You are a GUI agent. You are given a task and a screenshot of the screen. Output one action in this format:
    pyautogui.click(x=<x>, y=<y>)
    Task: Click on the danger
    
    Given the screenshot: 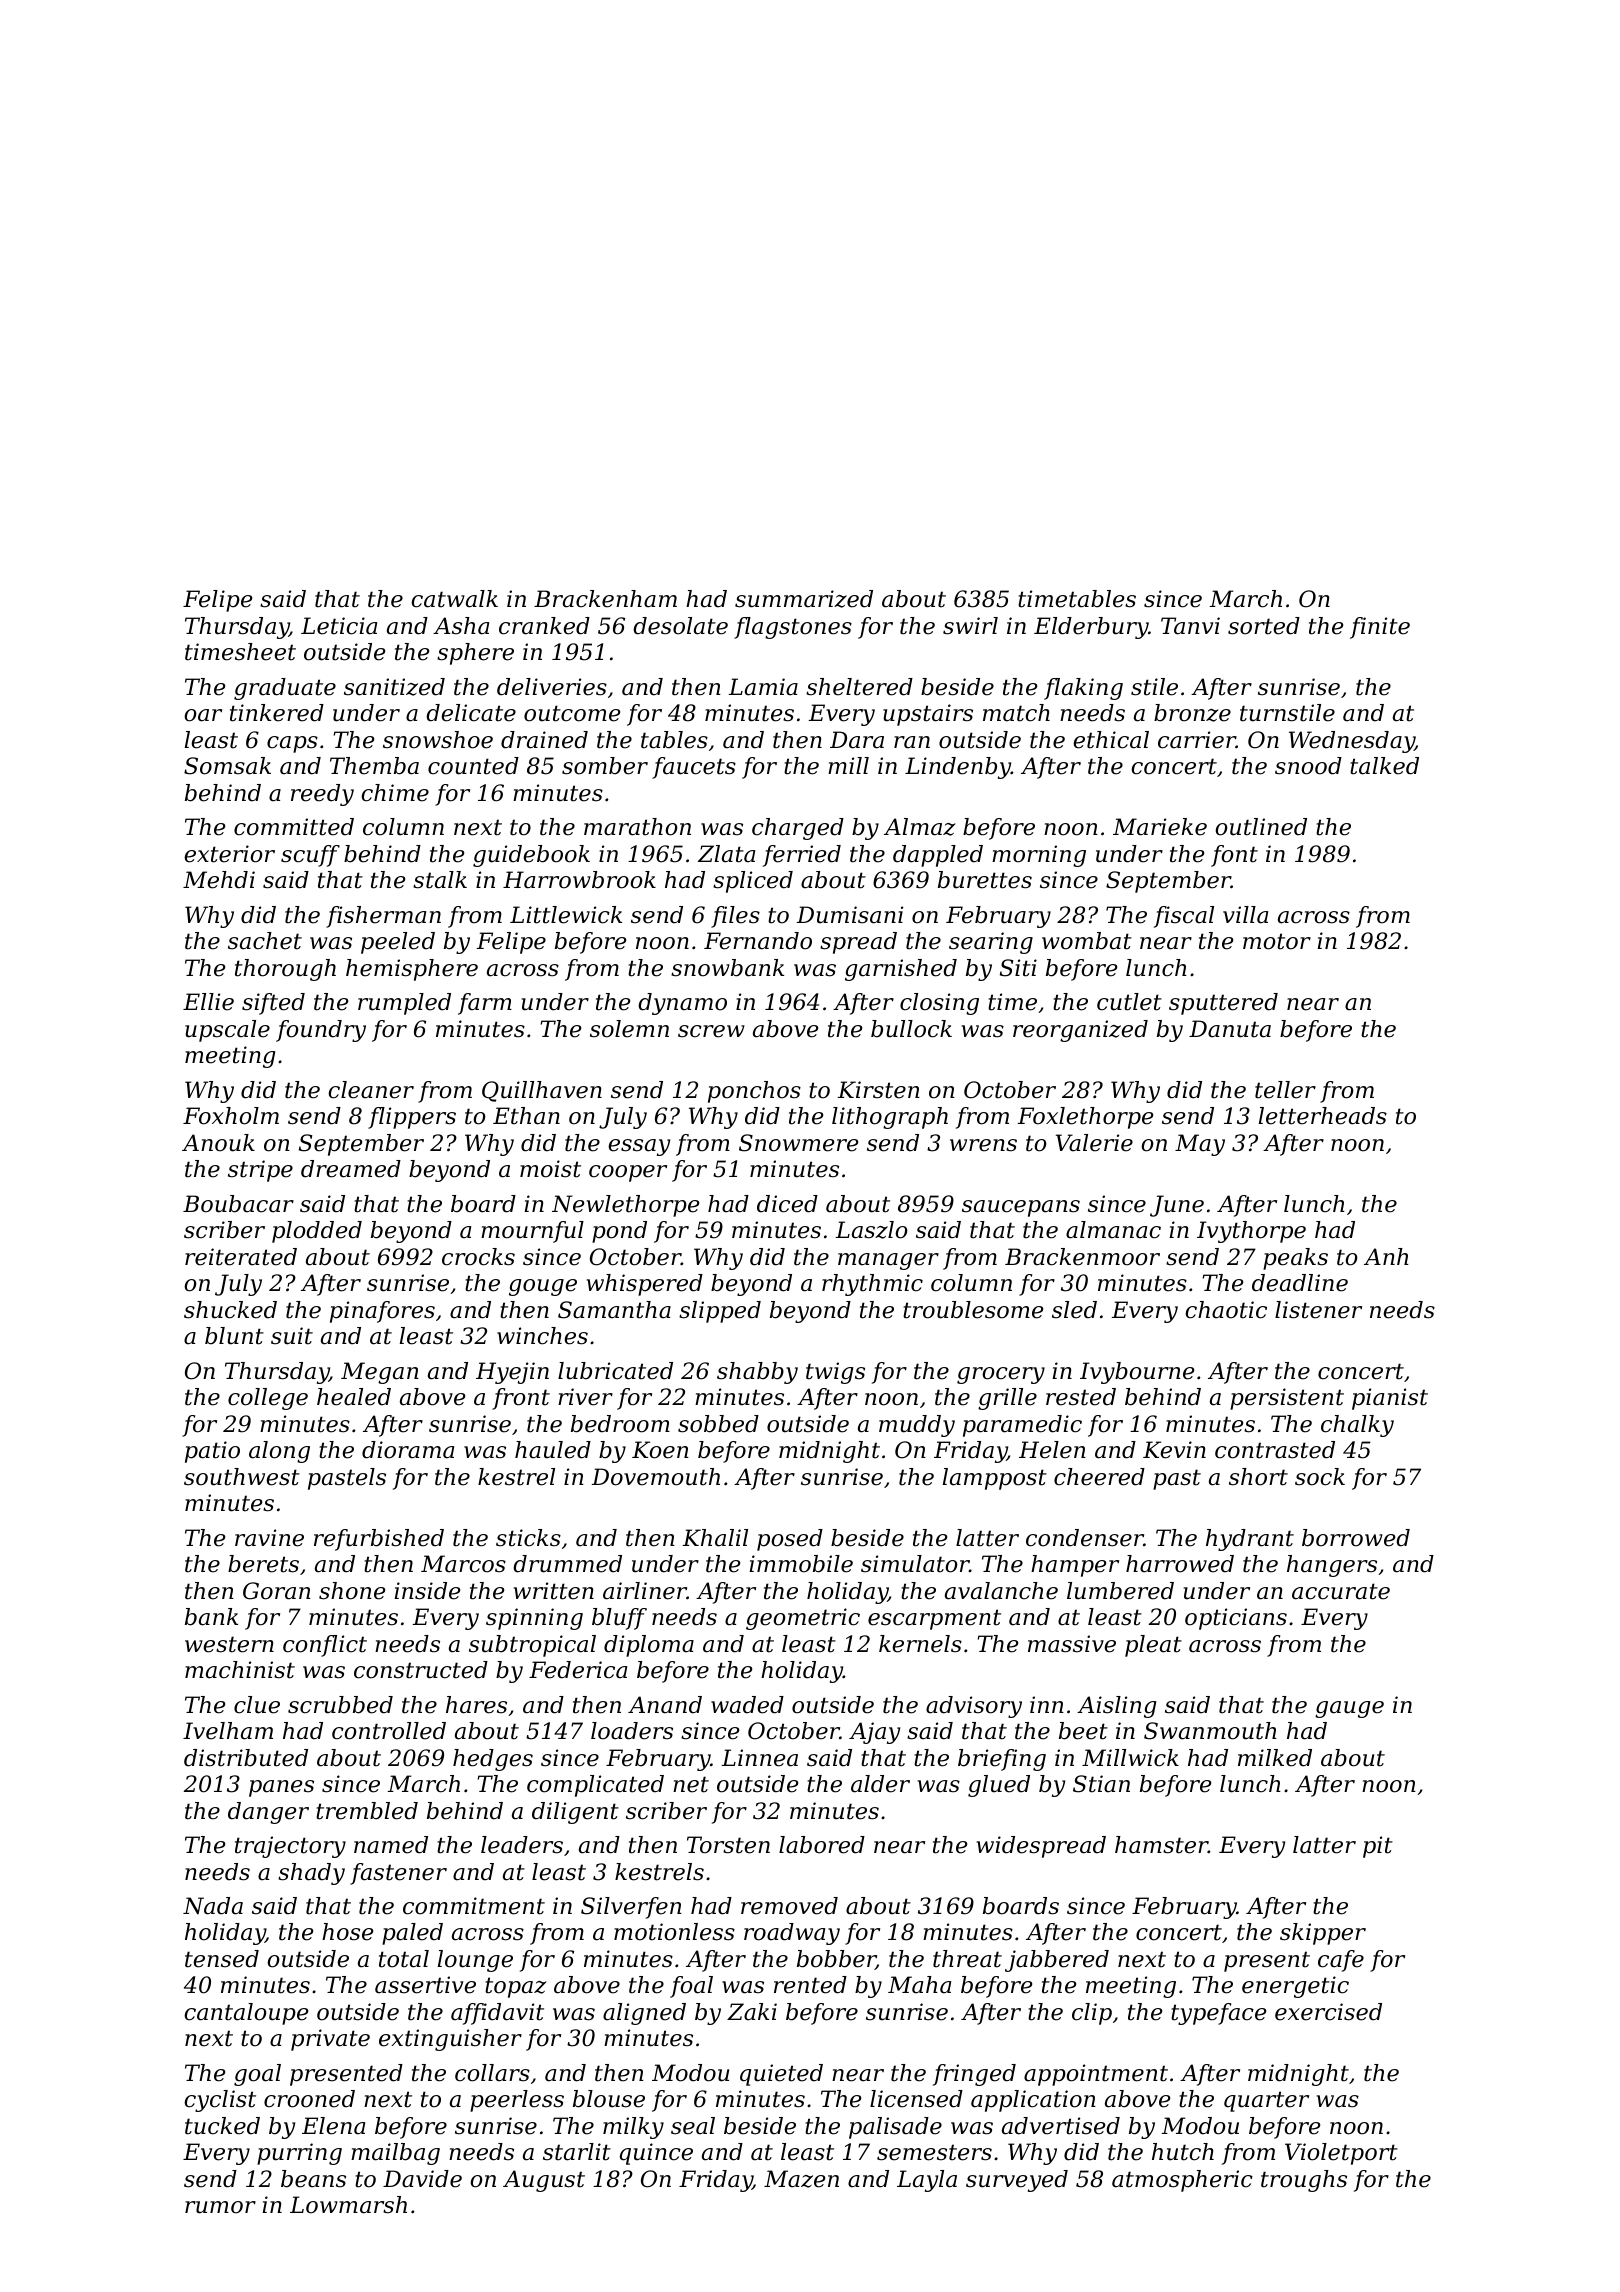 What is the action you would take?
    pyautogui.click(x=268, y=1813)
